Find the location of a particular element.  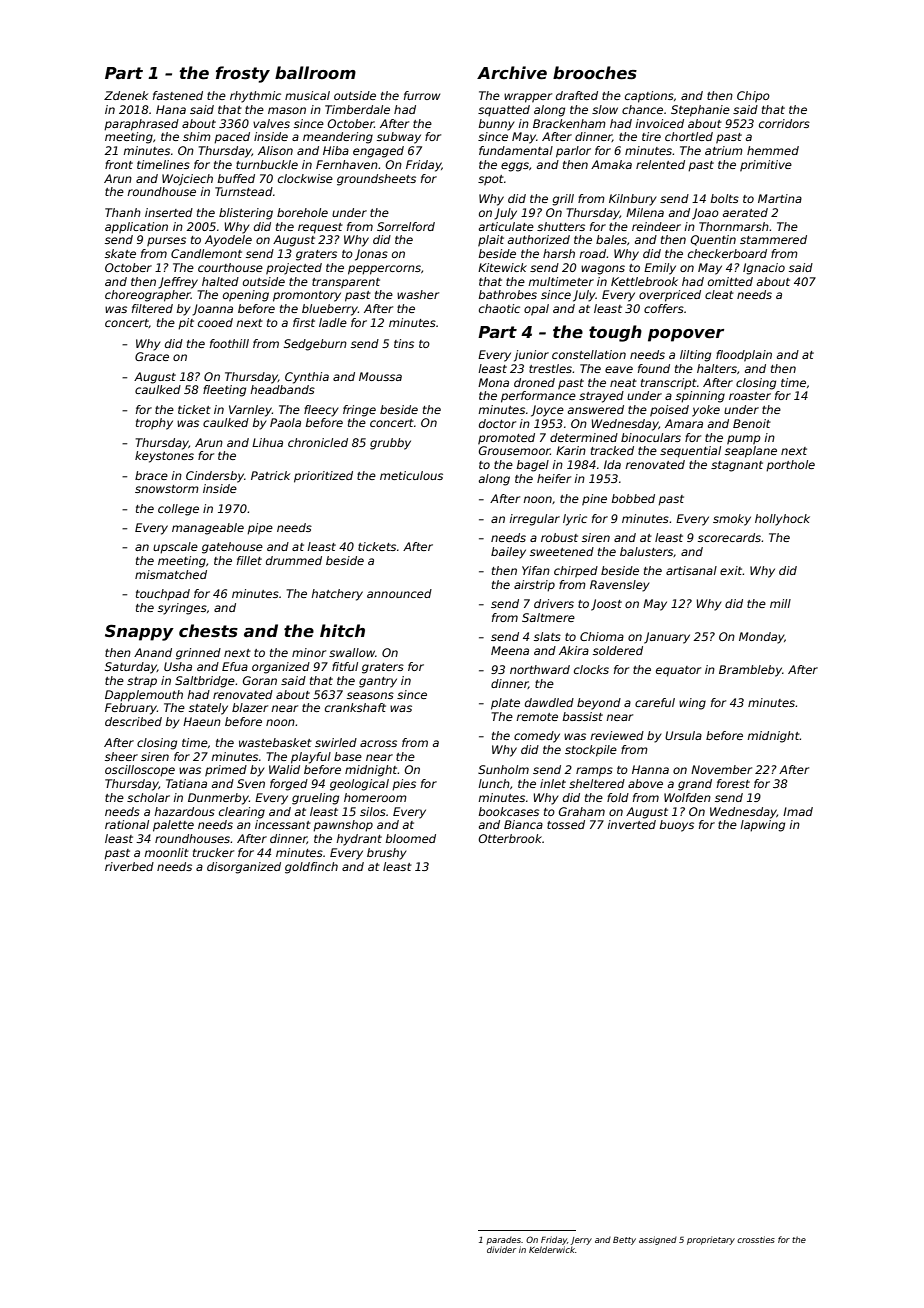

trucker is located at coordinates (213, 852).
